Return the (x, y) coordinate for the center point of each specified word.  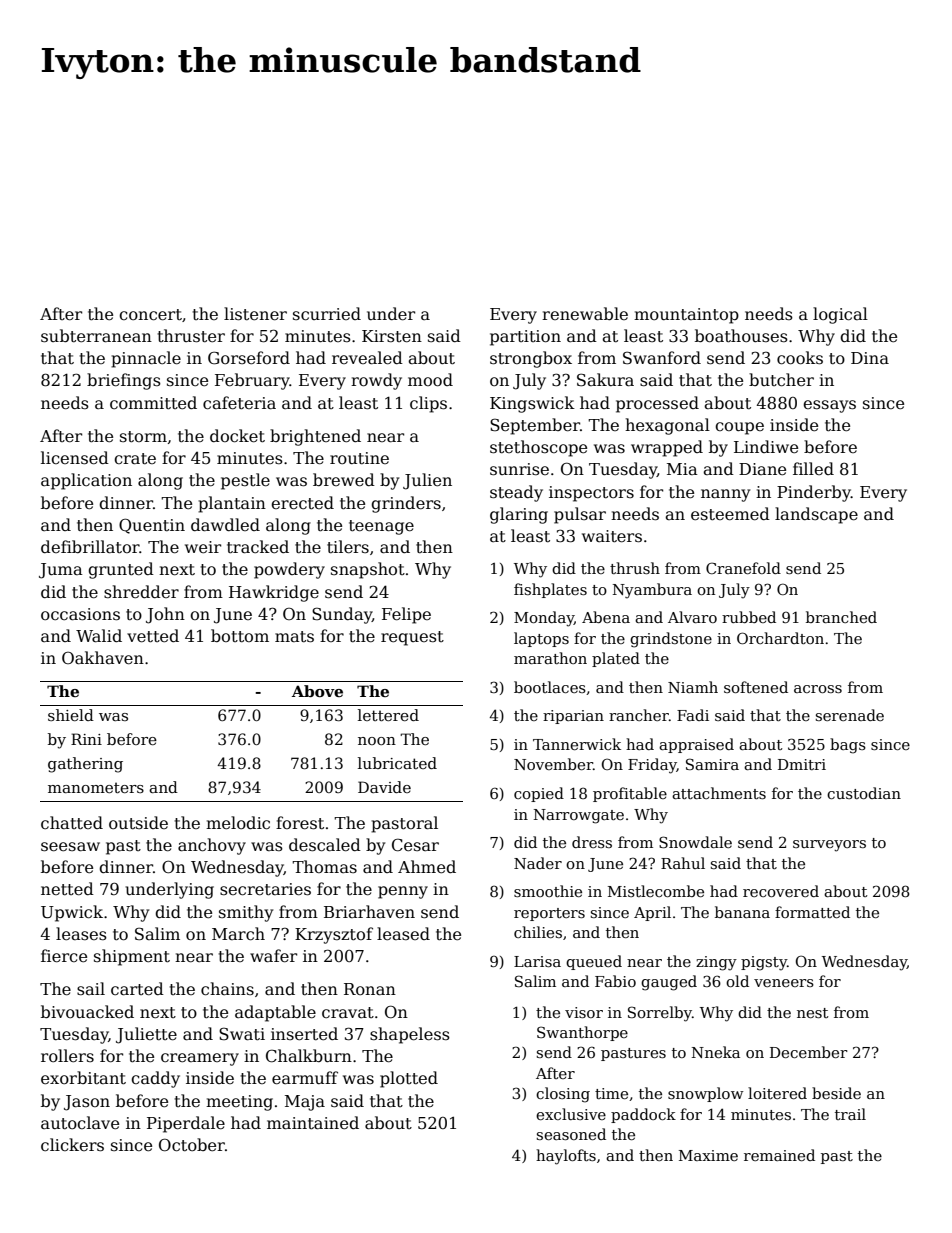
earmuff (305, 1078)
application (86, 481)
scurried (327, 314)
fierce (64, 956)
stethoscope (538, 448)
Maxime (708, 1155)
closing (563, 1095)
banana (742, 912)
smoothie (548, 891)
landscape (816, 515)
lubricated (397, 763)
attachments (719, 793)
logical (840, 315)
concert (150, 315)
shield (71, 715)
